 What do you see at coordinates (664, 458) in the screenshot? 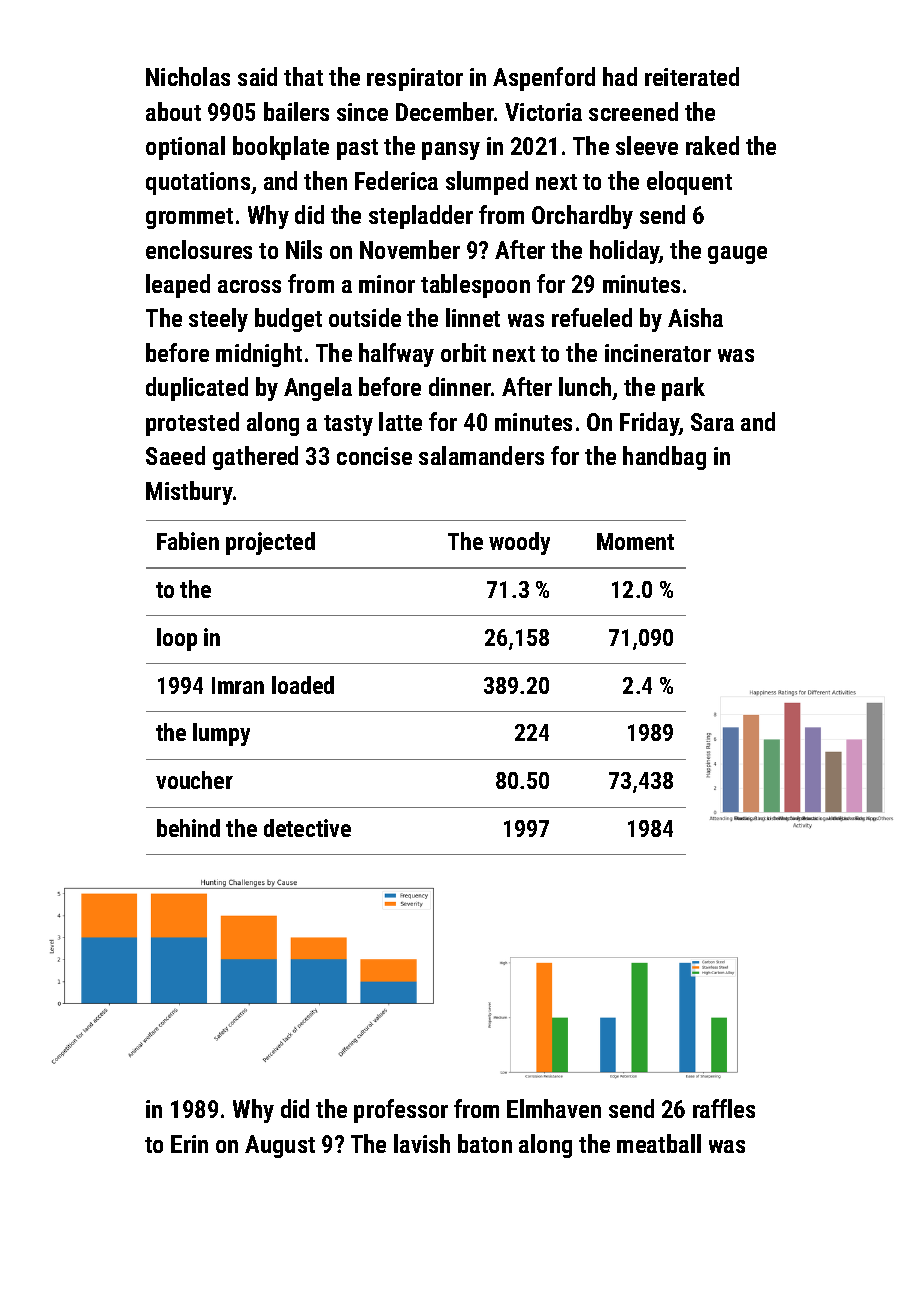
I see `handbag` at bounding box center [664, 458].
